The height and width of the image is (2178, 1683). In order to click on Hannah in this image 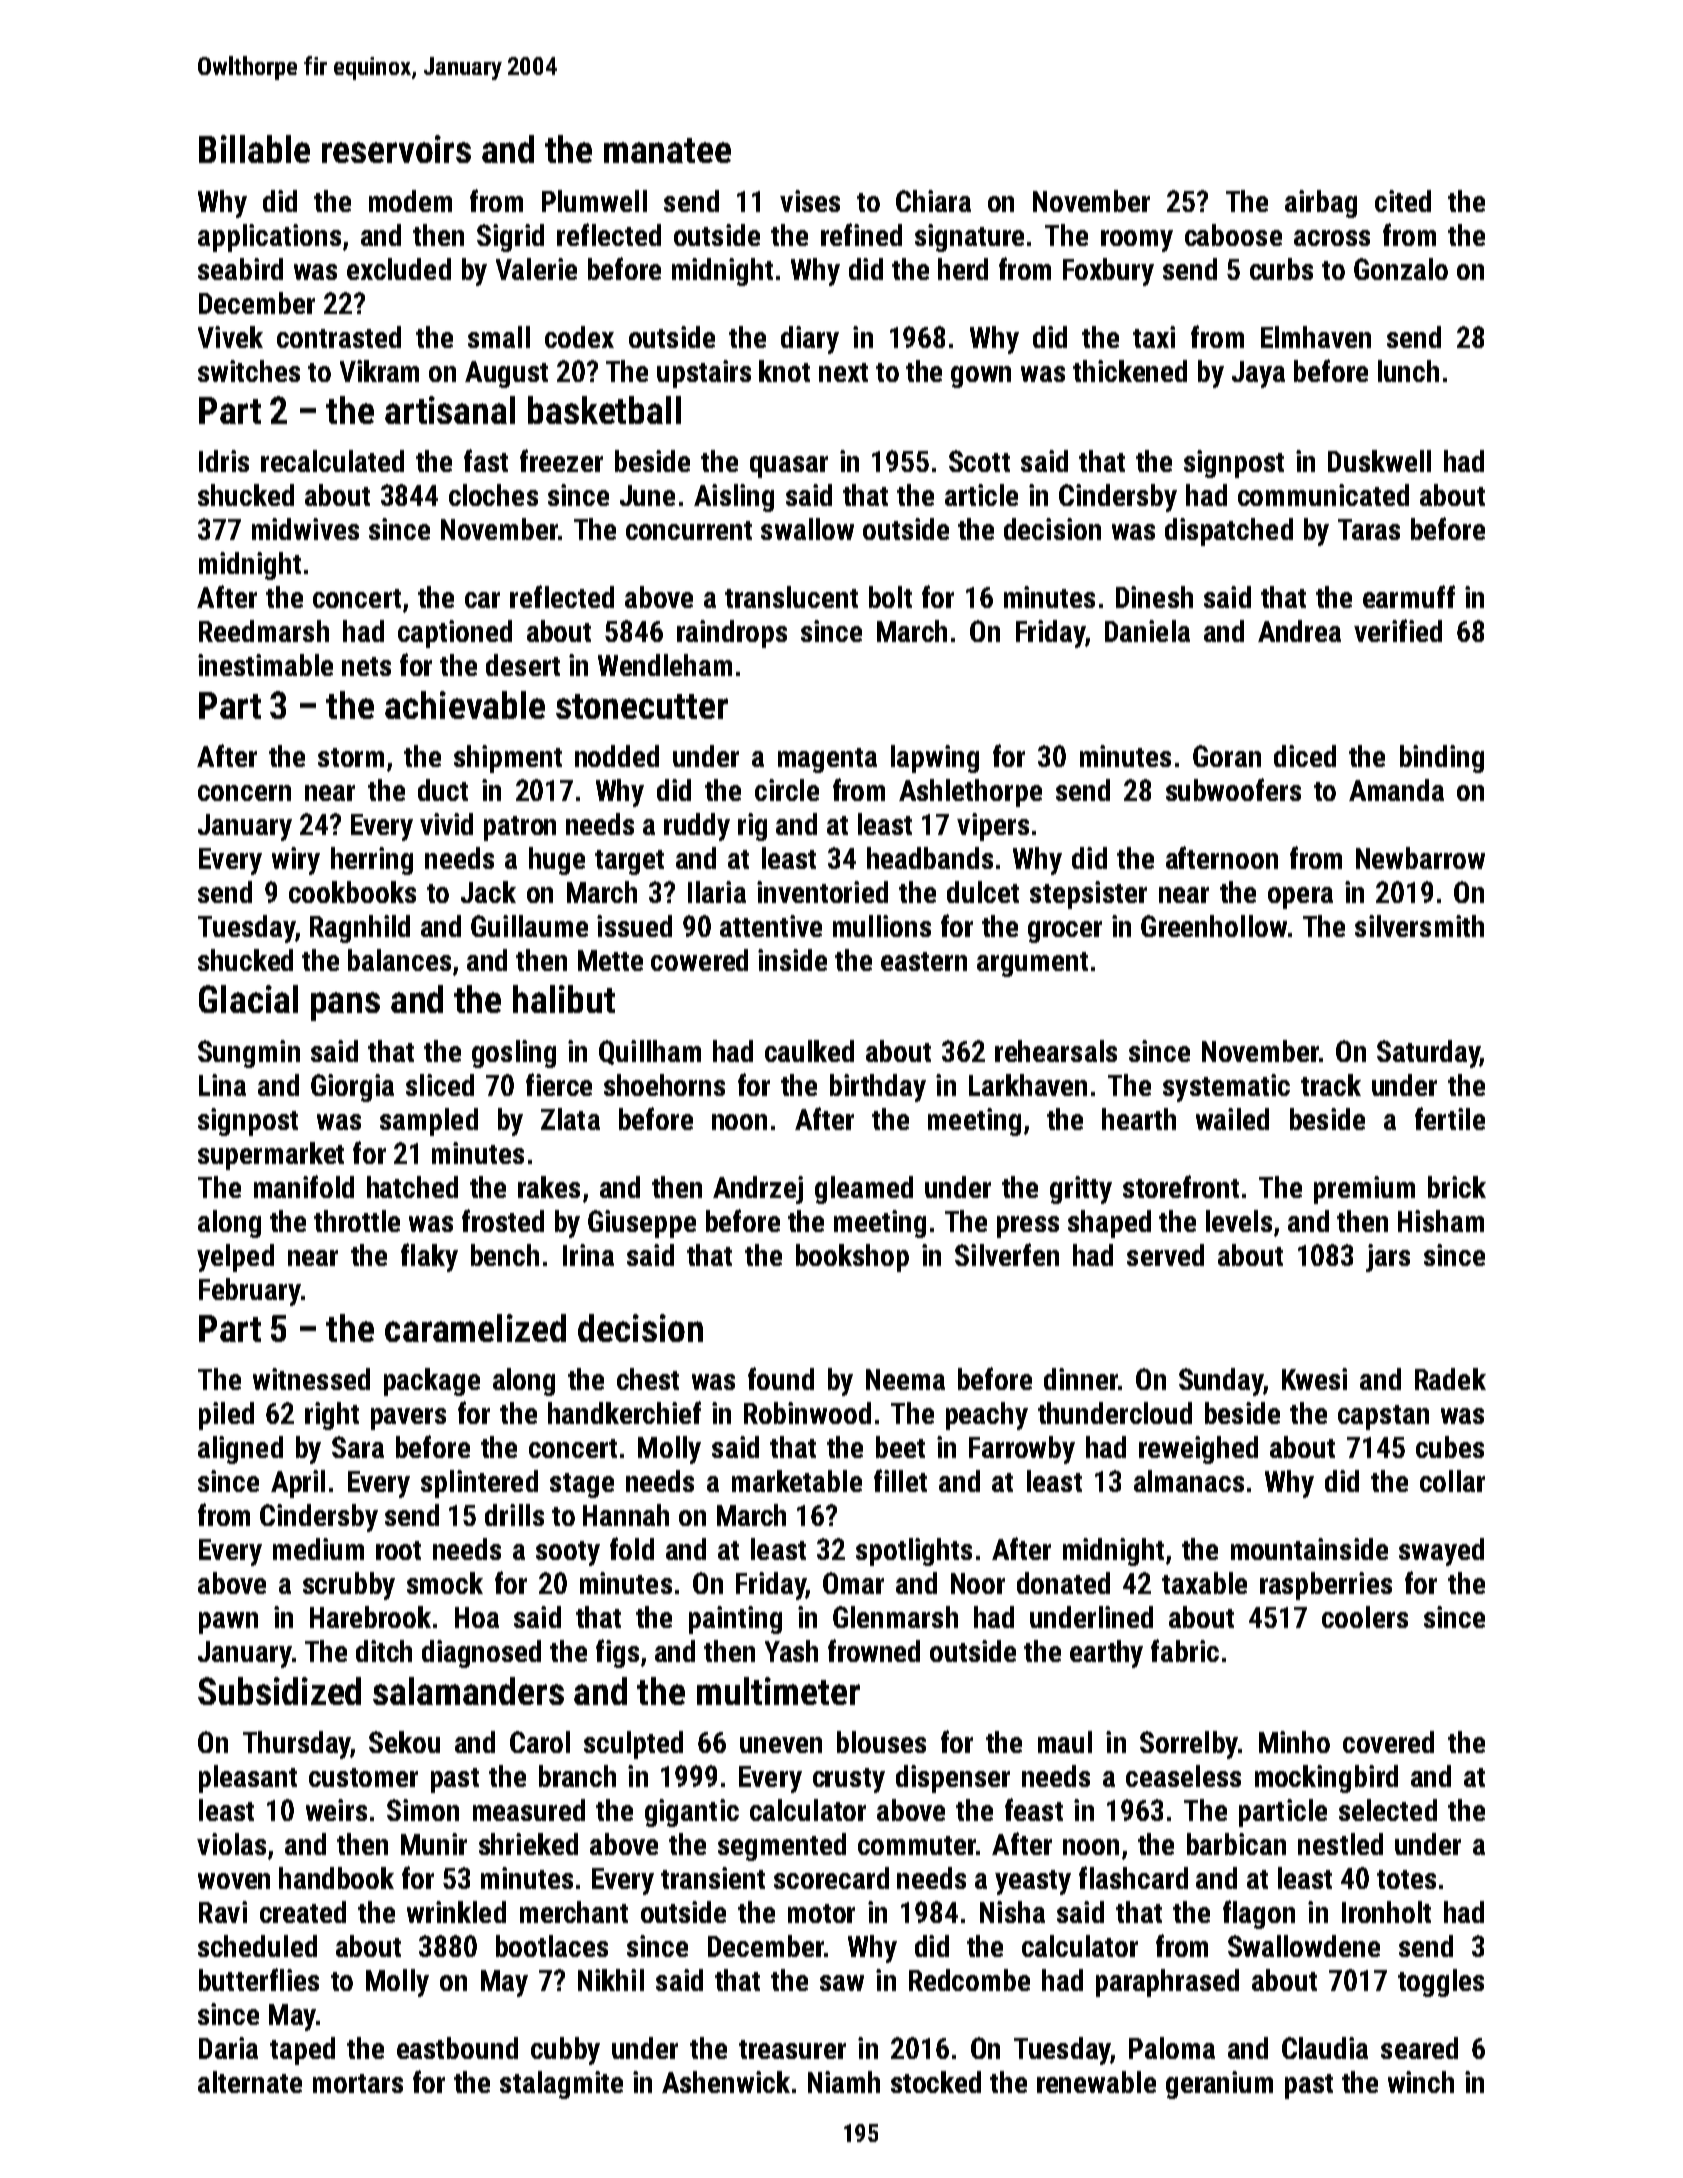, I will do `click(626, 1515)`.
